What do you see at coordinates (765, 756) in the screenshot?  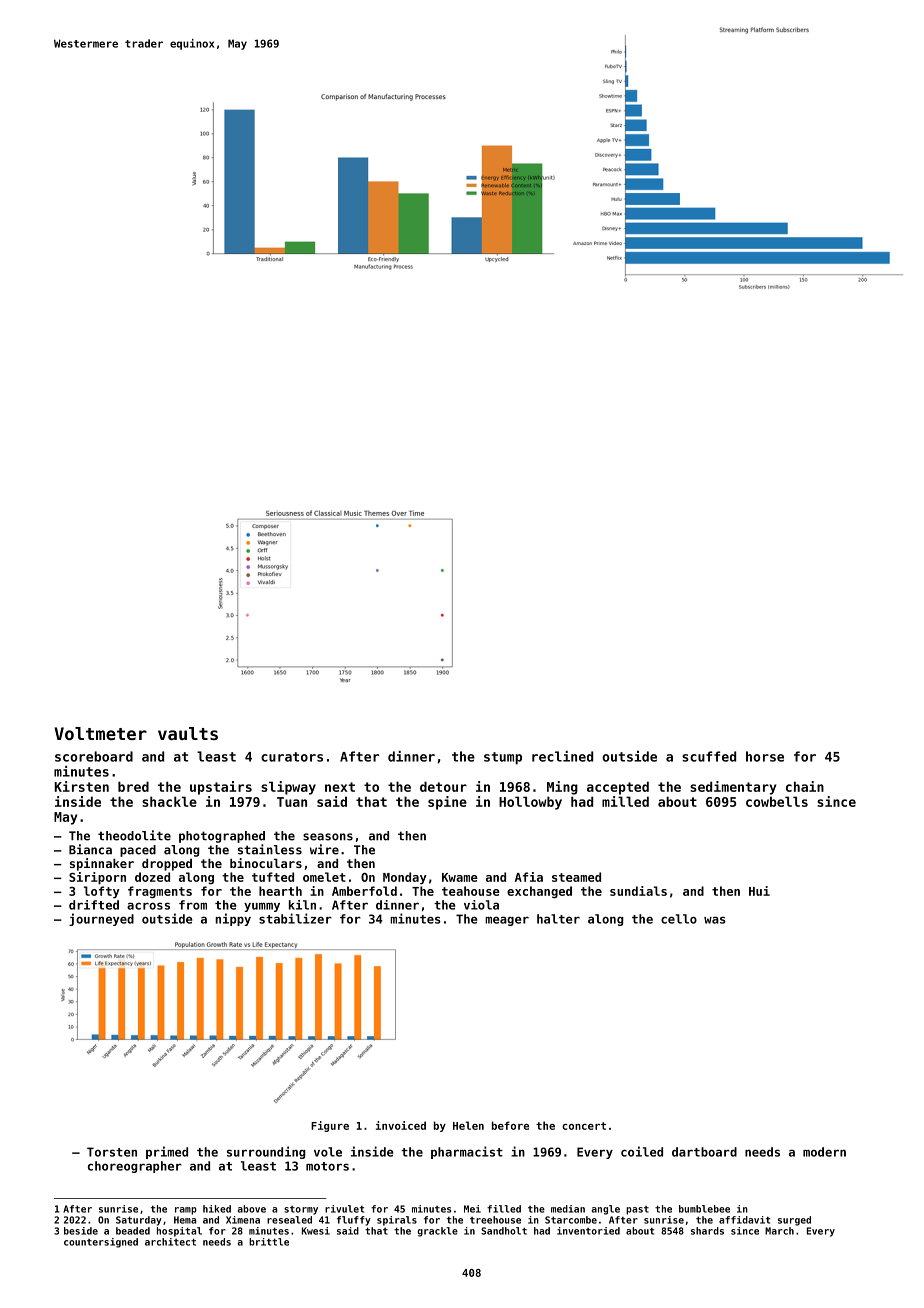 I see `horse` at bounding box center [765, 756].
